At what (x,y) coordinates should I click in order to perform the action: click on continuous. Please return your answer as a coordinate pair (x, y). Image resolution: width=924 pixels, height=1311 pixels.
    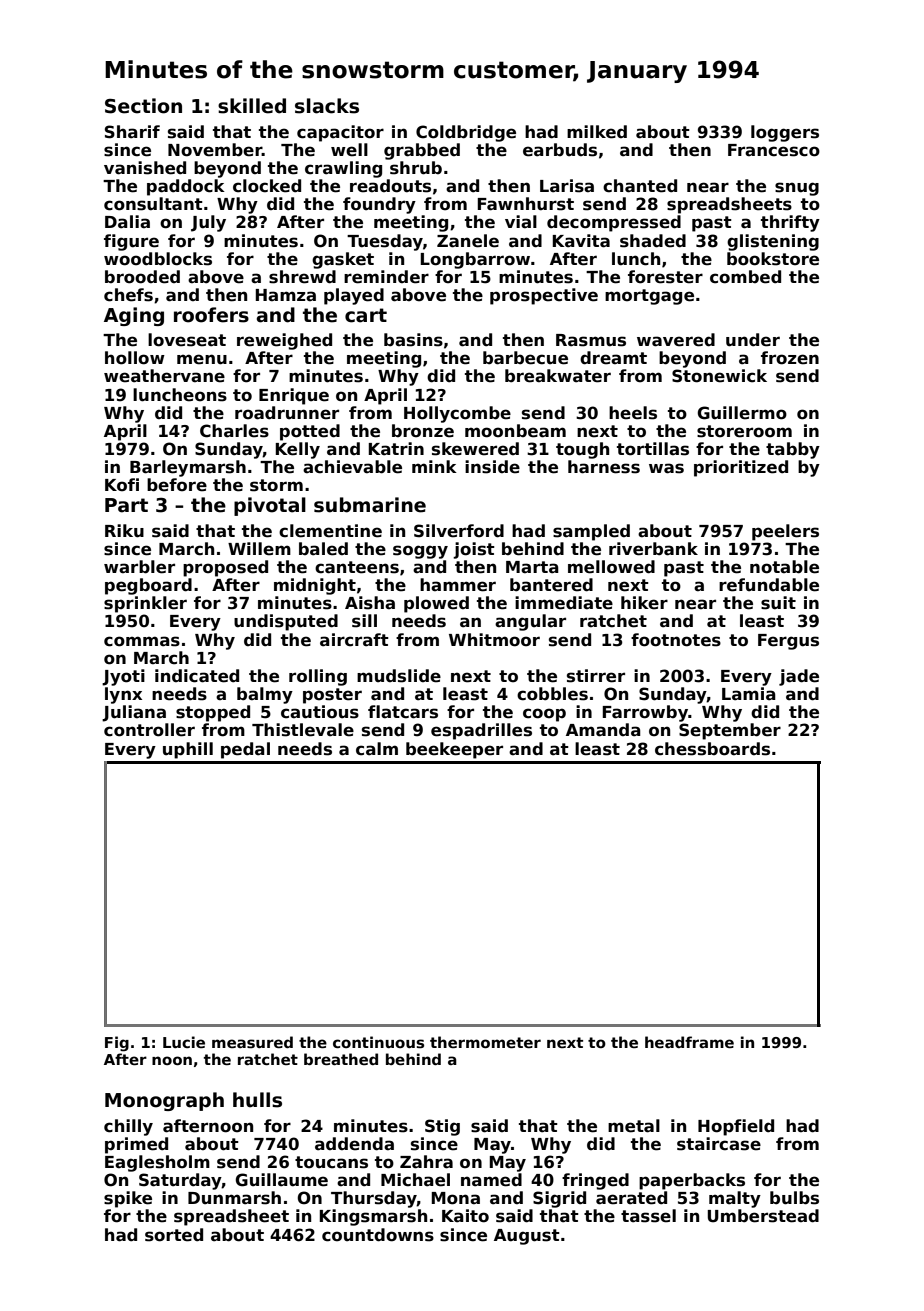
    Looking at the image, I should click on (378, 1042).
